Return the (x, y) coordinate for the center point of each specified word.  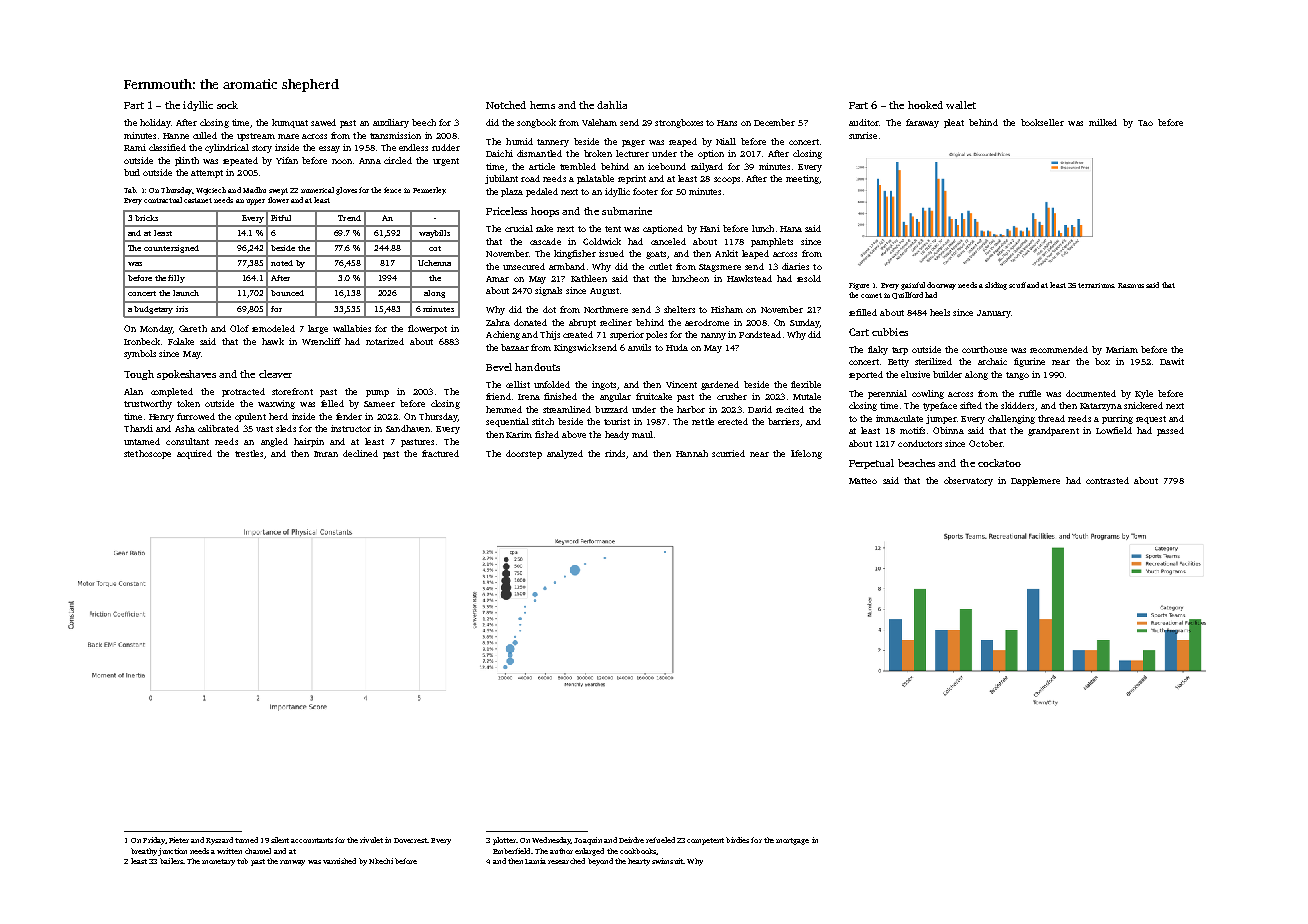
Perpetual (871, 464)
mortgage (792, 841)
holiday (155, 123)
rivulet (371, 840)
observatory (968, 481)
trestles (249, 453)
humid (519, 141)
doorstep (524, 454)
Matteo (863, 481)
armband (567, 266)
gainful (913, 286)
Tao (1145, 123)
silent (280, 840)
